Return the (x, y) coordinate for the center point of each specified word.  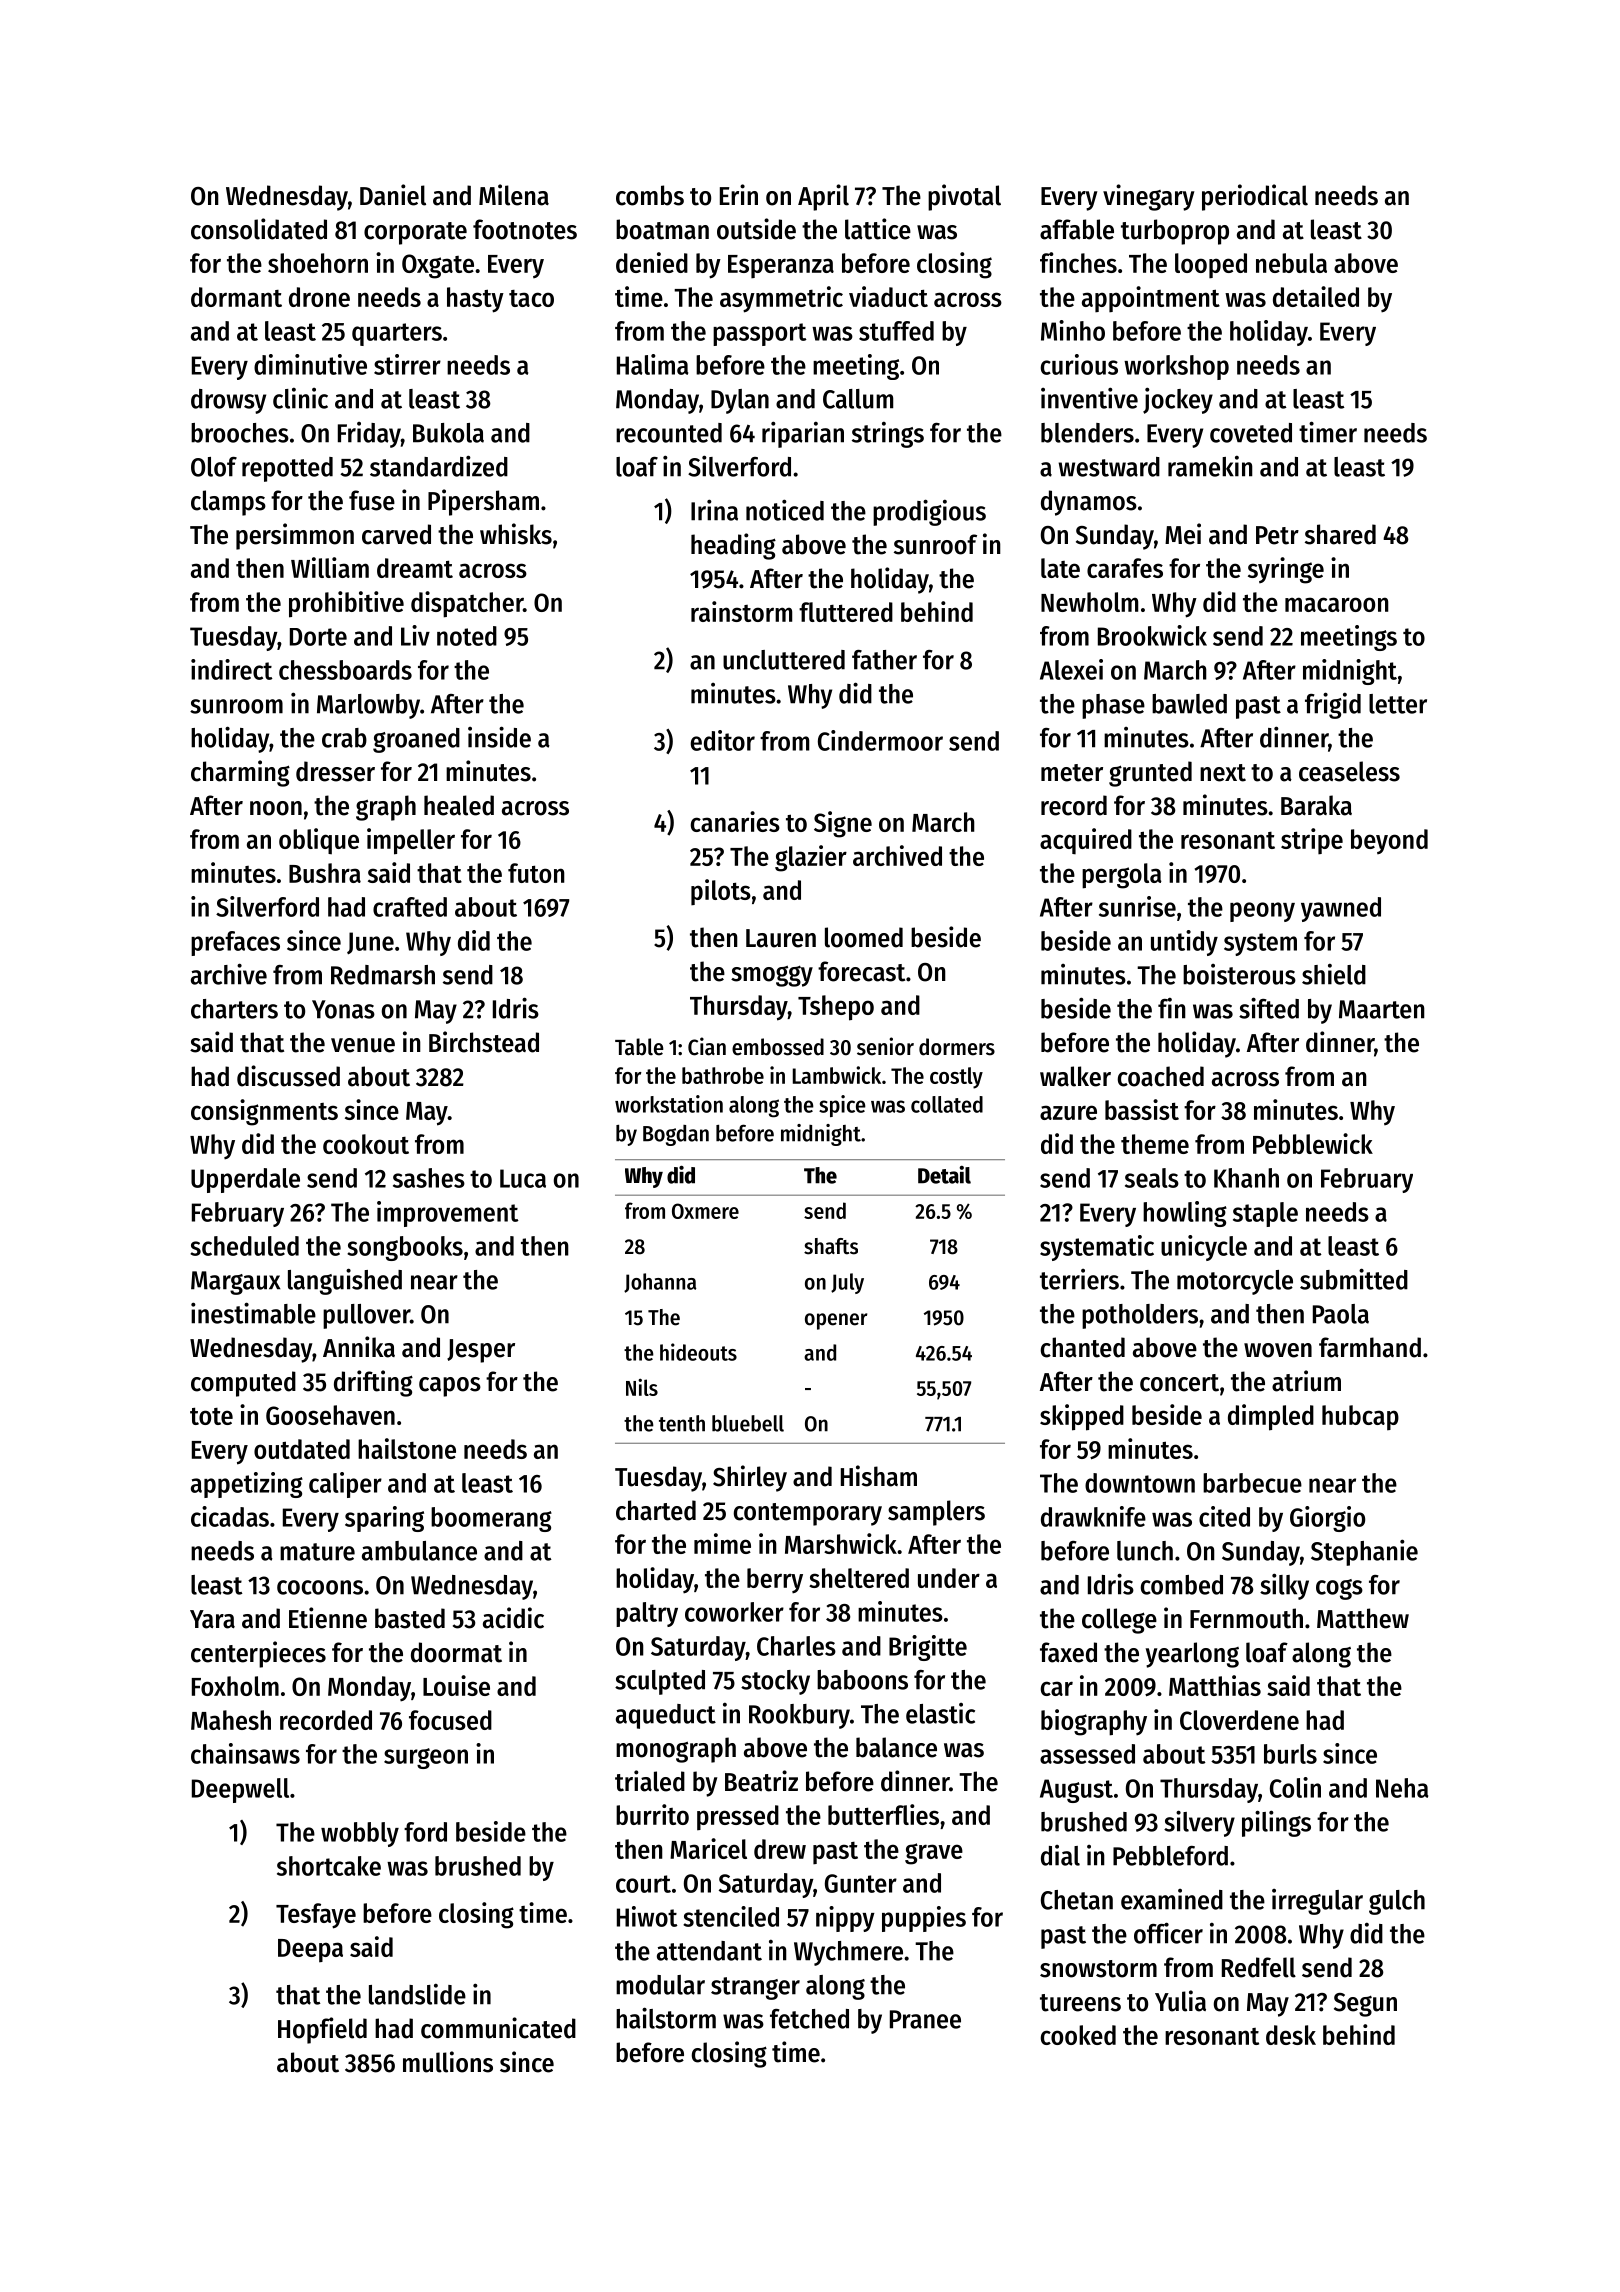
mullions (448, 2062)
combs (650, 195)
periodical (1255, 197)
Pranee (925, 2019)
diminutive (310, 364)
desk (1291, 2035)
